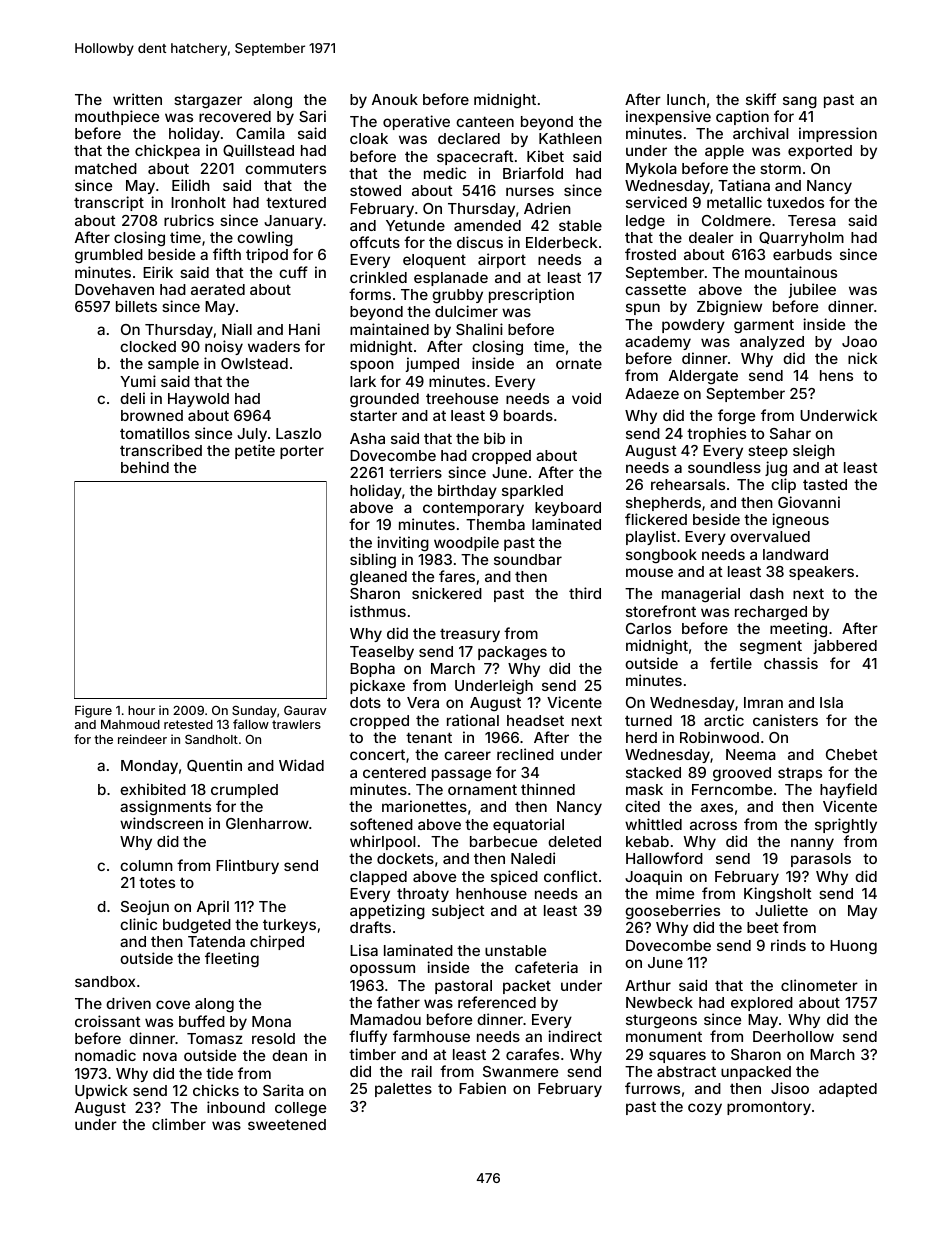 The width and height of the screenshot is (952, 1233). I want to click on void, so click(586, 398).
